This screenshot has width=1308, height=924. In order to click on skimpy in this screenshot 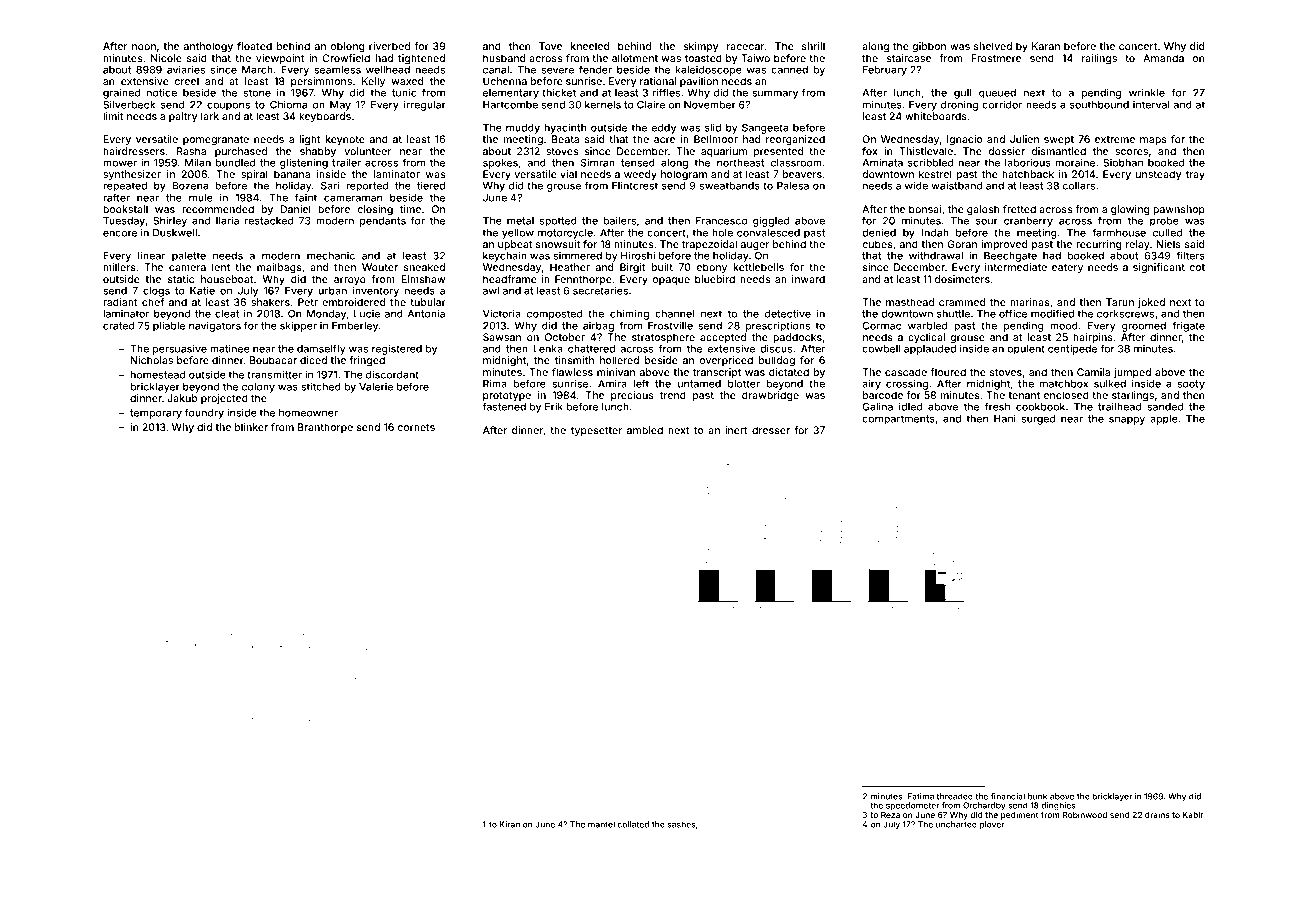, I will do `click(701, 47)`.
